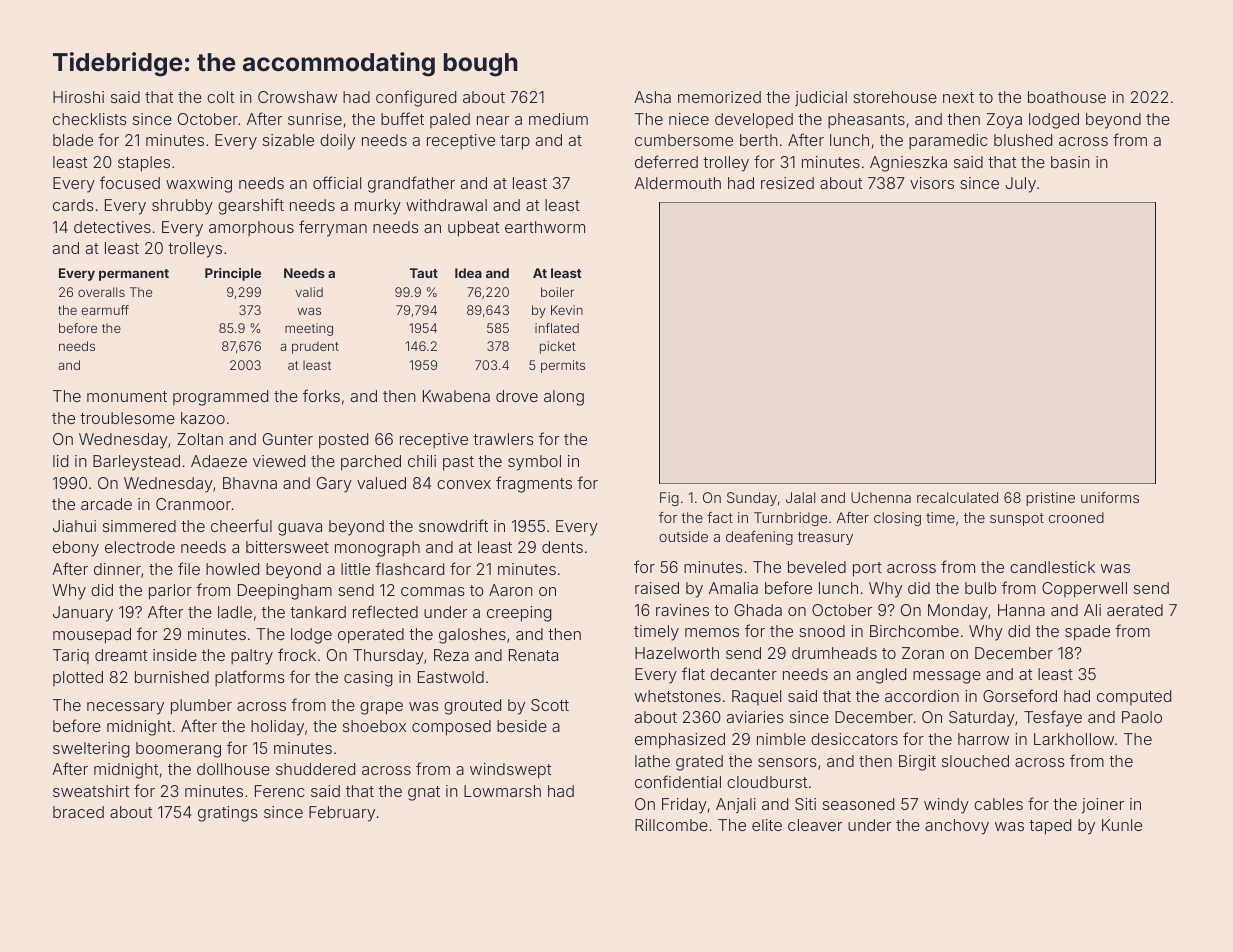 This screenshot has height=952, width=1233. Describe the element at coordinates (424, 793) in the screenshot. I see `gnat` at that location.
